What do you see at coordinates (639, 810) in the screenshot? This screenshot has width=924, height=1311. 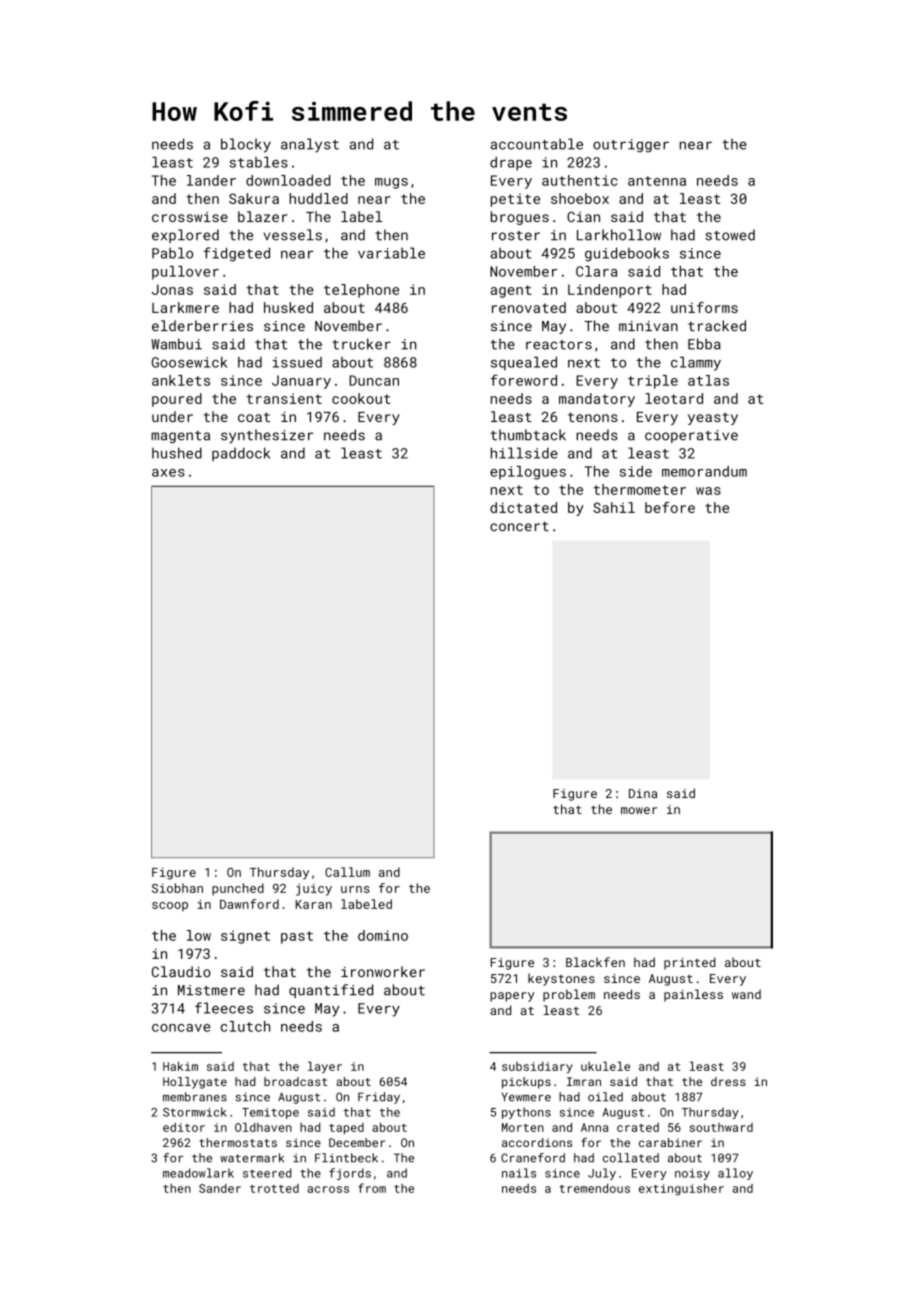 I see `mower` at bounding box center [639, 810].
